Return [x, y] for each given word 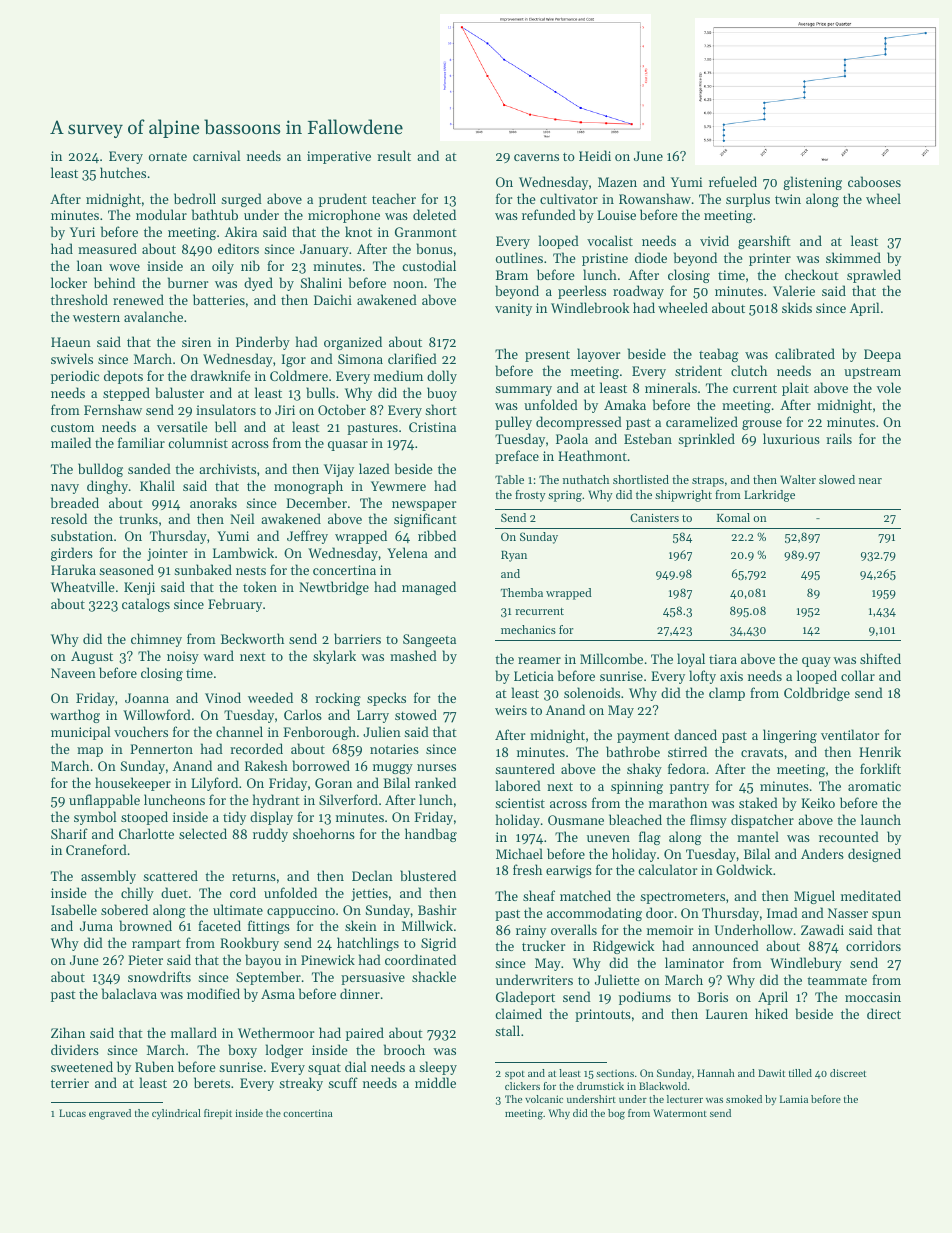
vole [889, 387]
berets [212, 1082]
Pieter [145, 960]
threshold [79, 299]
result [394, 155]
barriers [357, 638]
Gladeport [525, 998]
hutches [123, 172]
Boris [712, 997]
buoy [442, 394]
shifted [880, 658]
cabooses [874, 181]
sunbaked [203, 569]
